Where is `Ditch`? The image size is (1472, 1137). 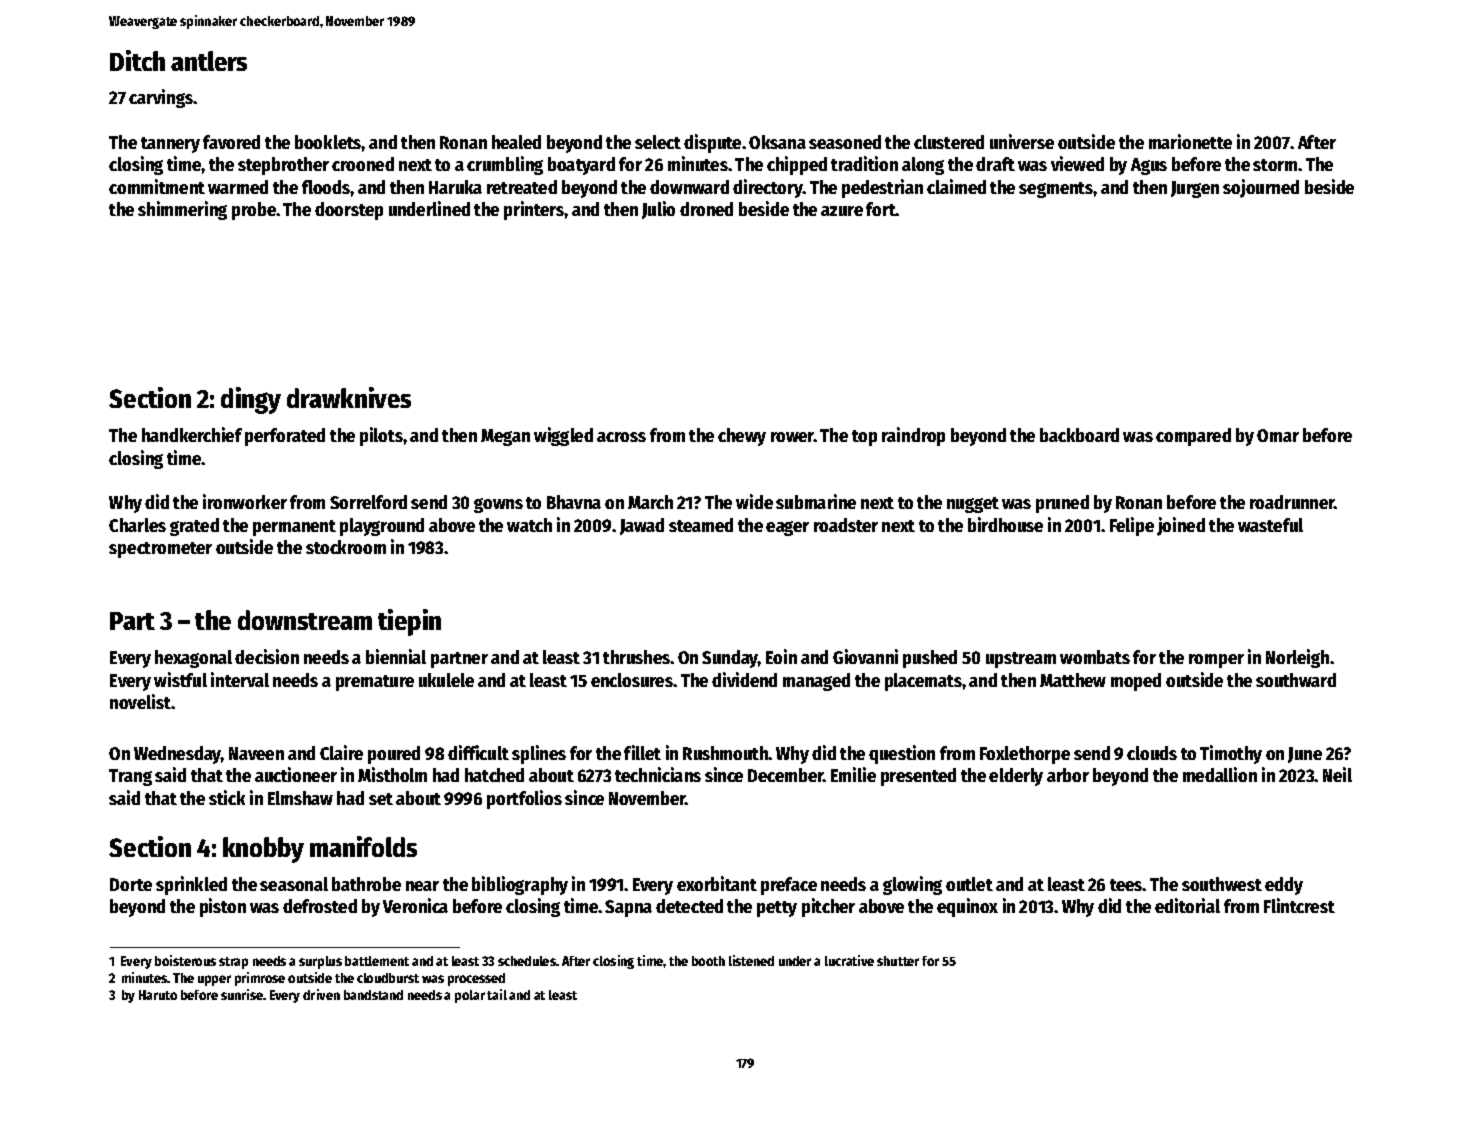 Ditch is located at coordinates (137, 60).
